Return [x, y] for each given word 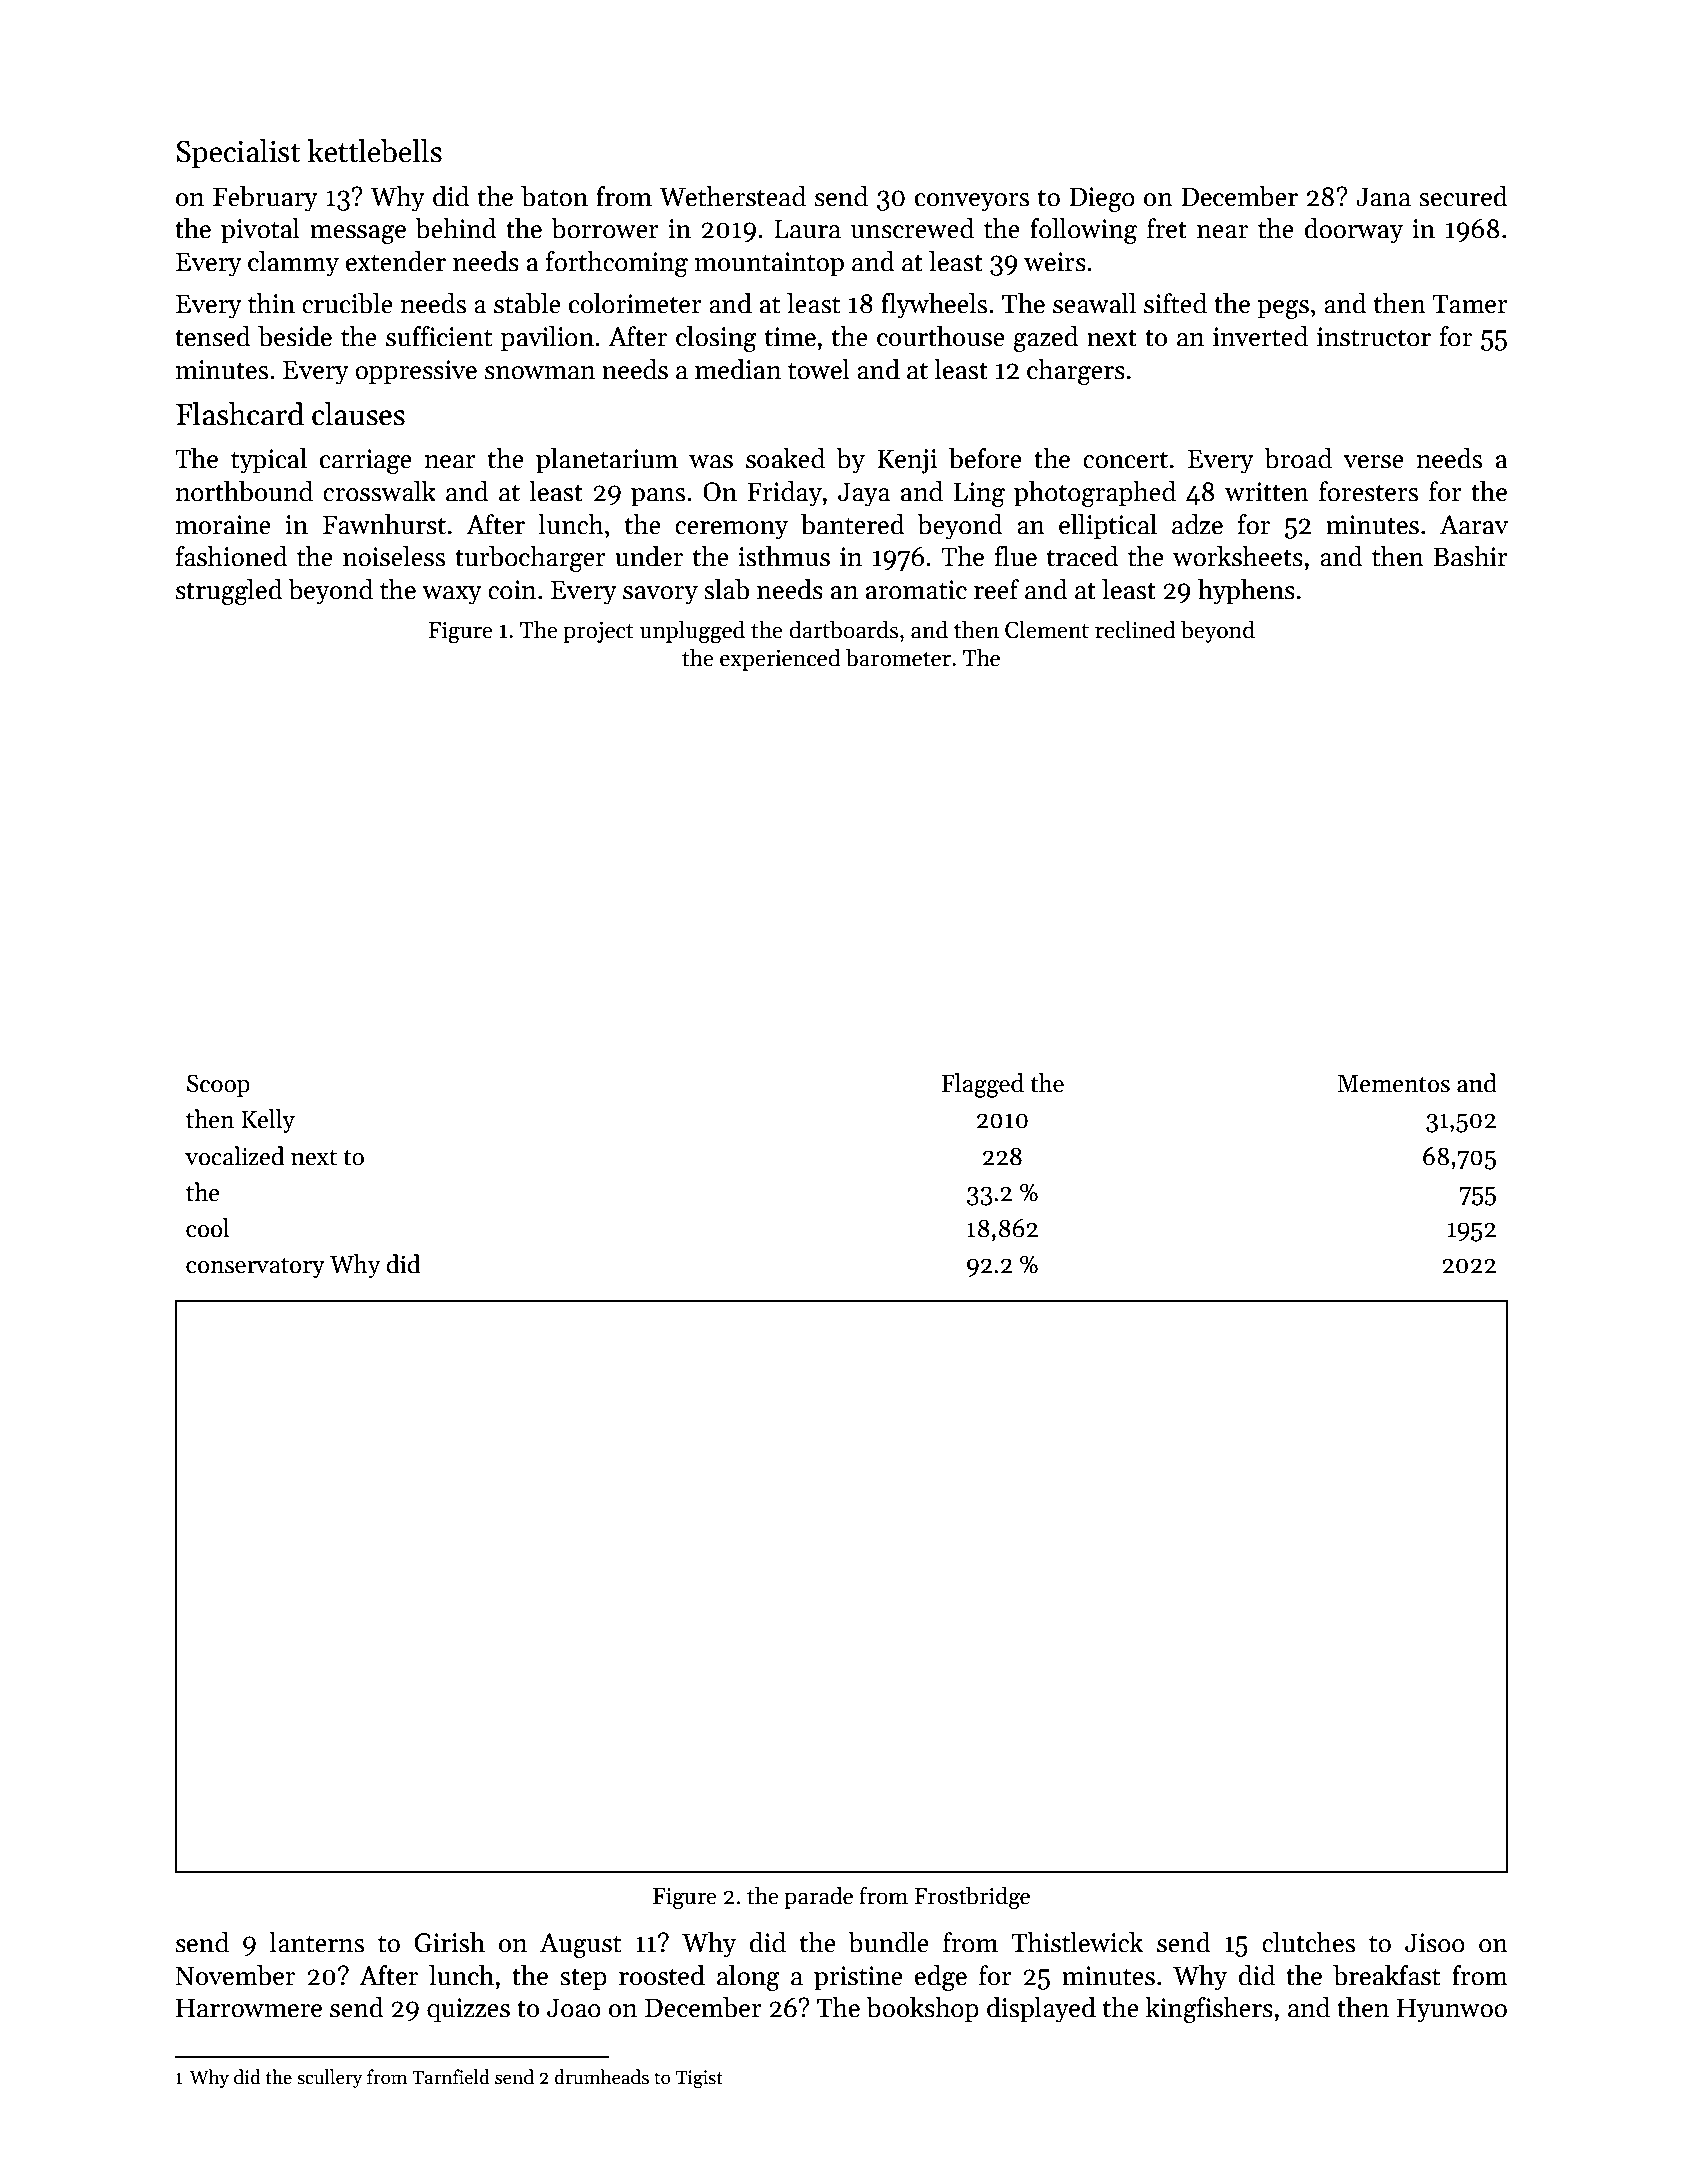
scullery [329, 2078]
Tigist [699, 2079]
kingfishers [1209, 2010]
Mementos [1393, 1084]
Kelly [268, 1121]
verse [1374, 462]
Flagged [982, 1085]
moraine [223, 525]
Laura [807, 229]
